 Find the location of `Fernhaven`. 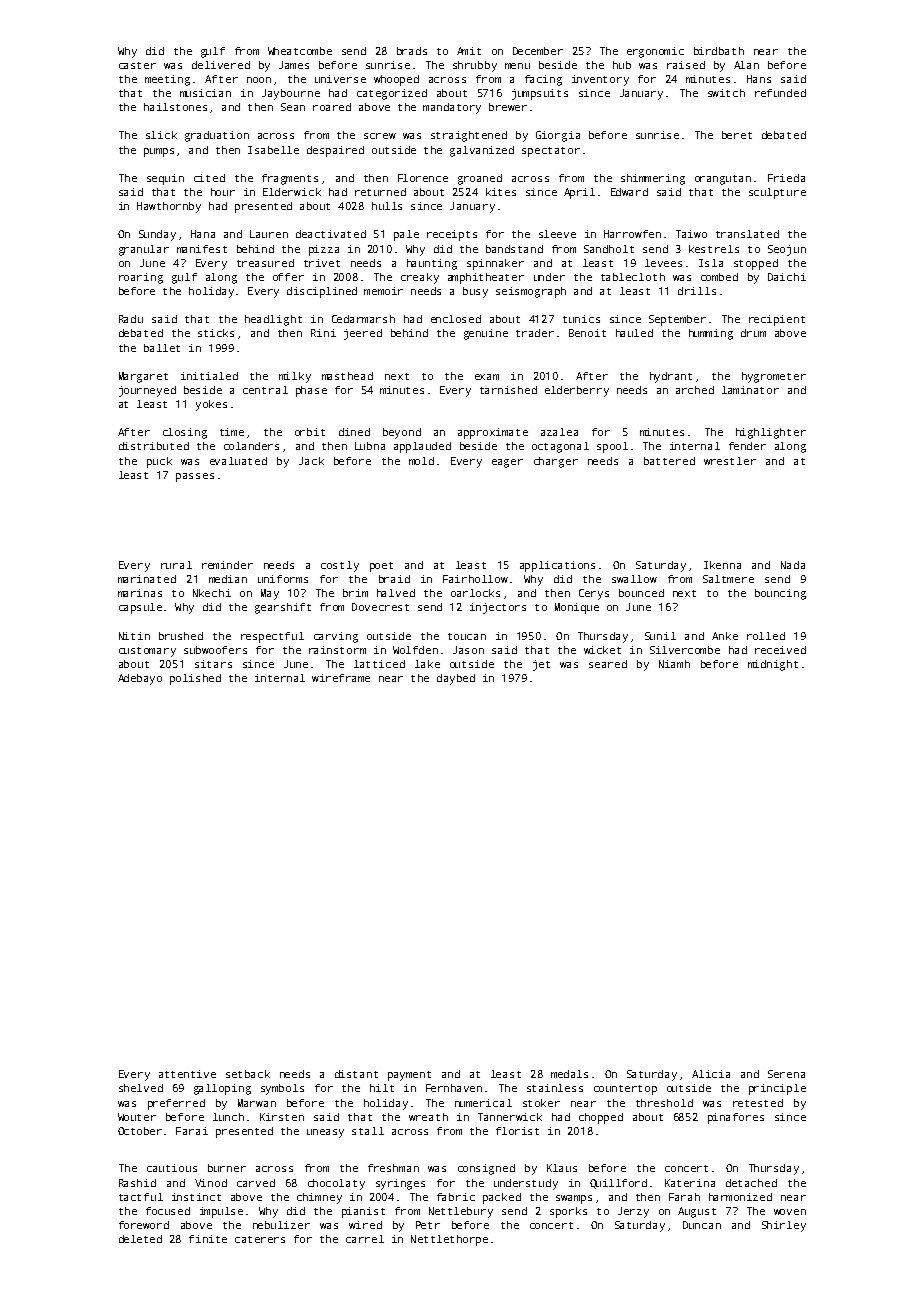

Fernhaven is located at coordinates (454, 1088).
